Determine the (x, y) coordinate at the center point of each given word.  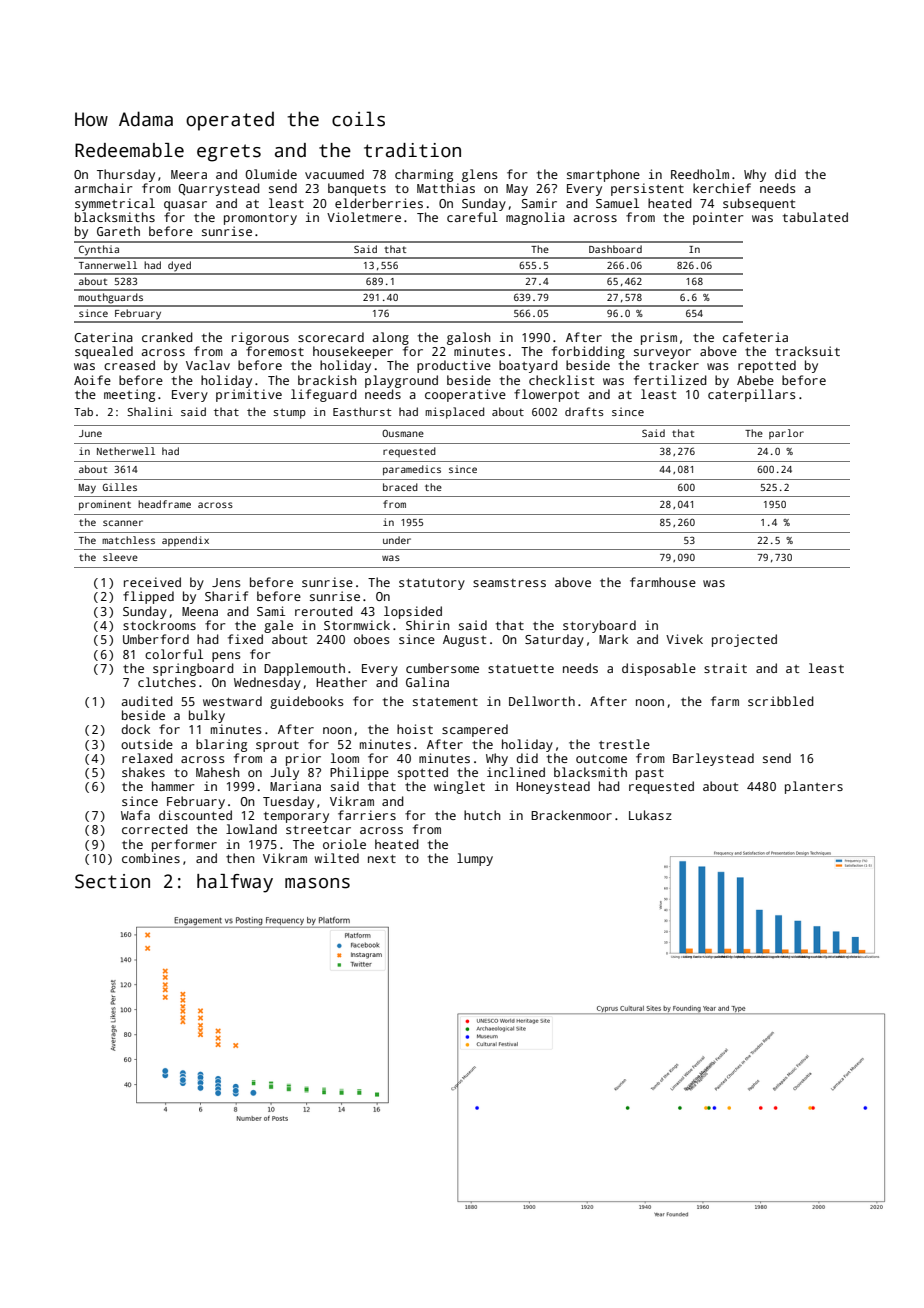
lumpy (475, 859)
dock (135, 729)
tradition (412, 150)
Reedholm (700, 174)
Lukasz (650, 815)
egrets (229, 153)
